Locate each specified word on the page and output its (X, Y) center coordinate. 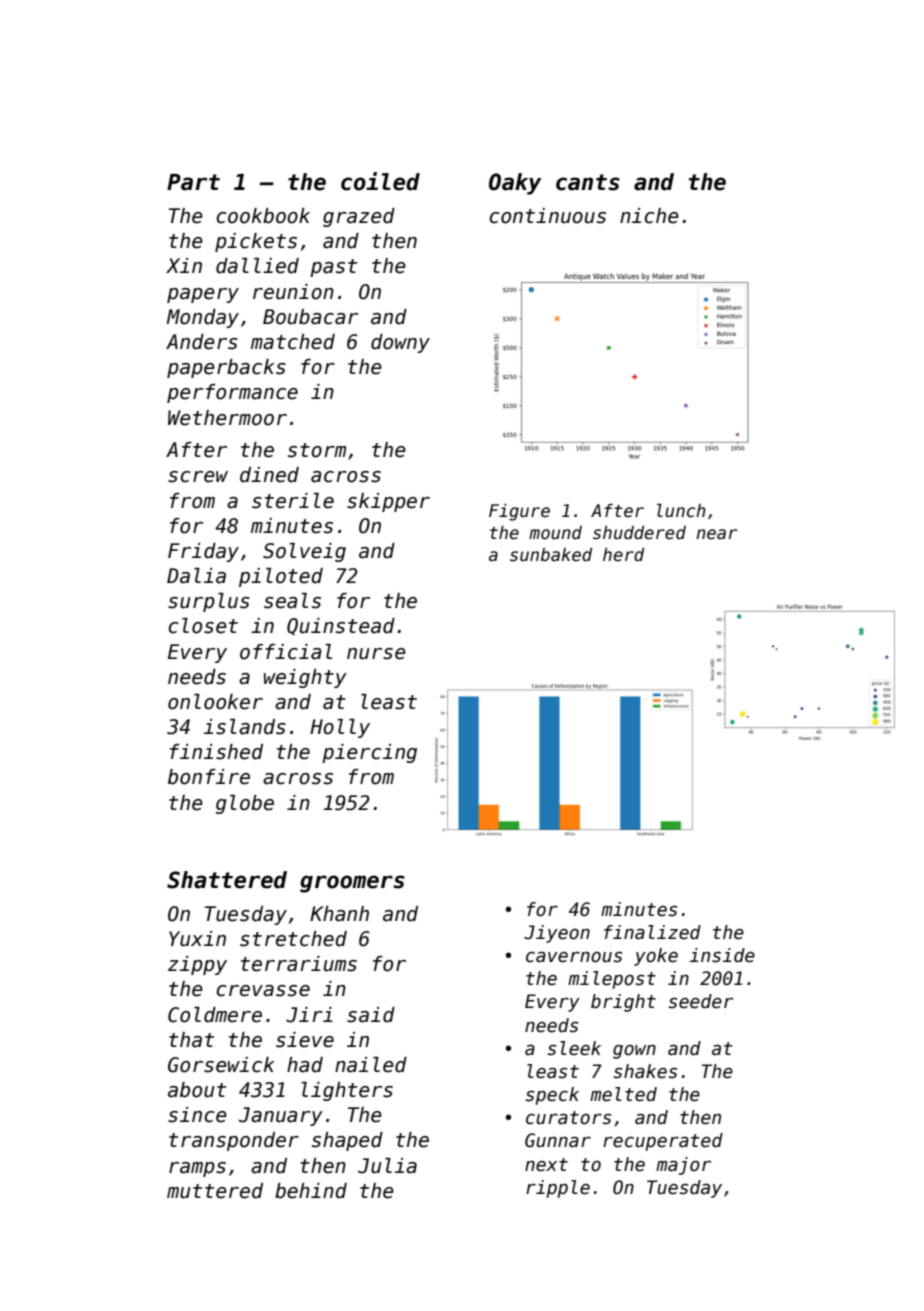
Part (193, 182)
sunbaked (551, 555)
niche (649, 216)
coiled (380, 181)
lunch (681, 511)
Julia (387, 1166)
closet (203, 626)
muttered (215, 1191)
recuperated (663, 1142)
